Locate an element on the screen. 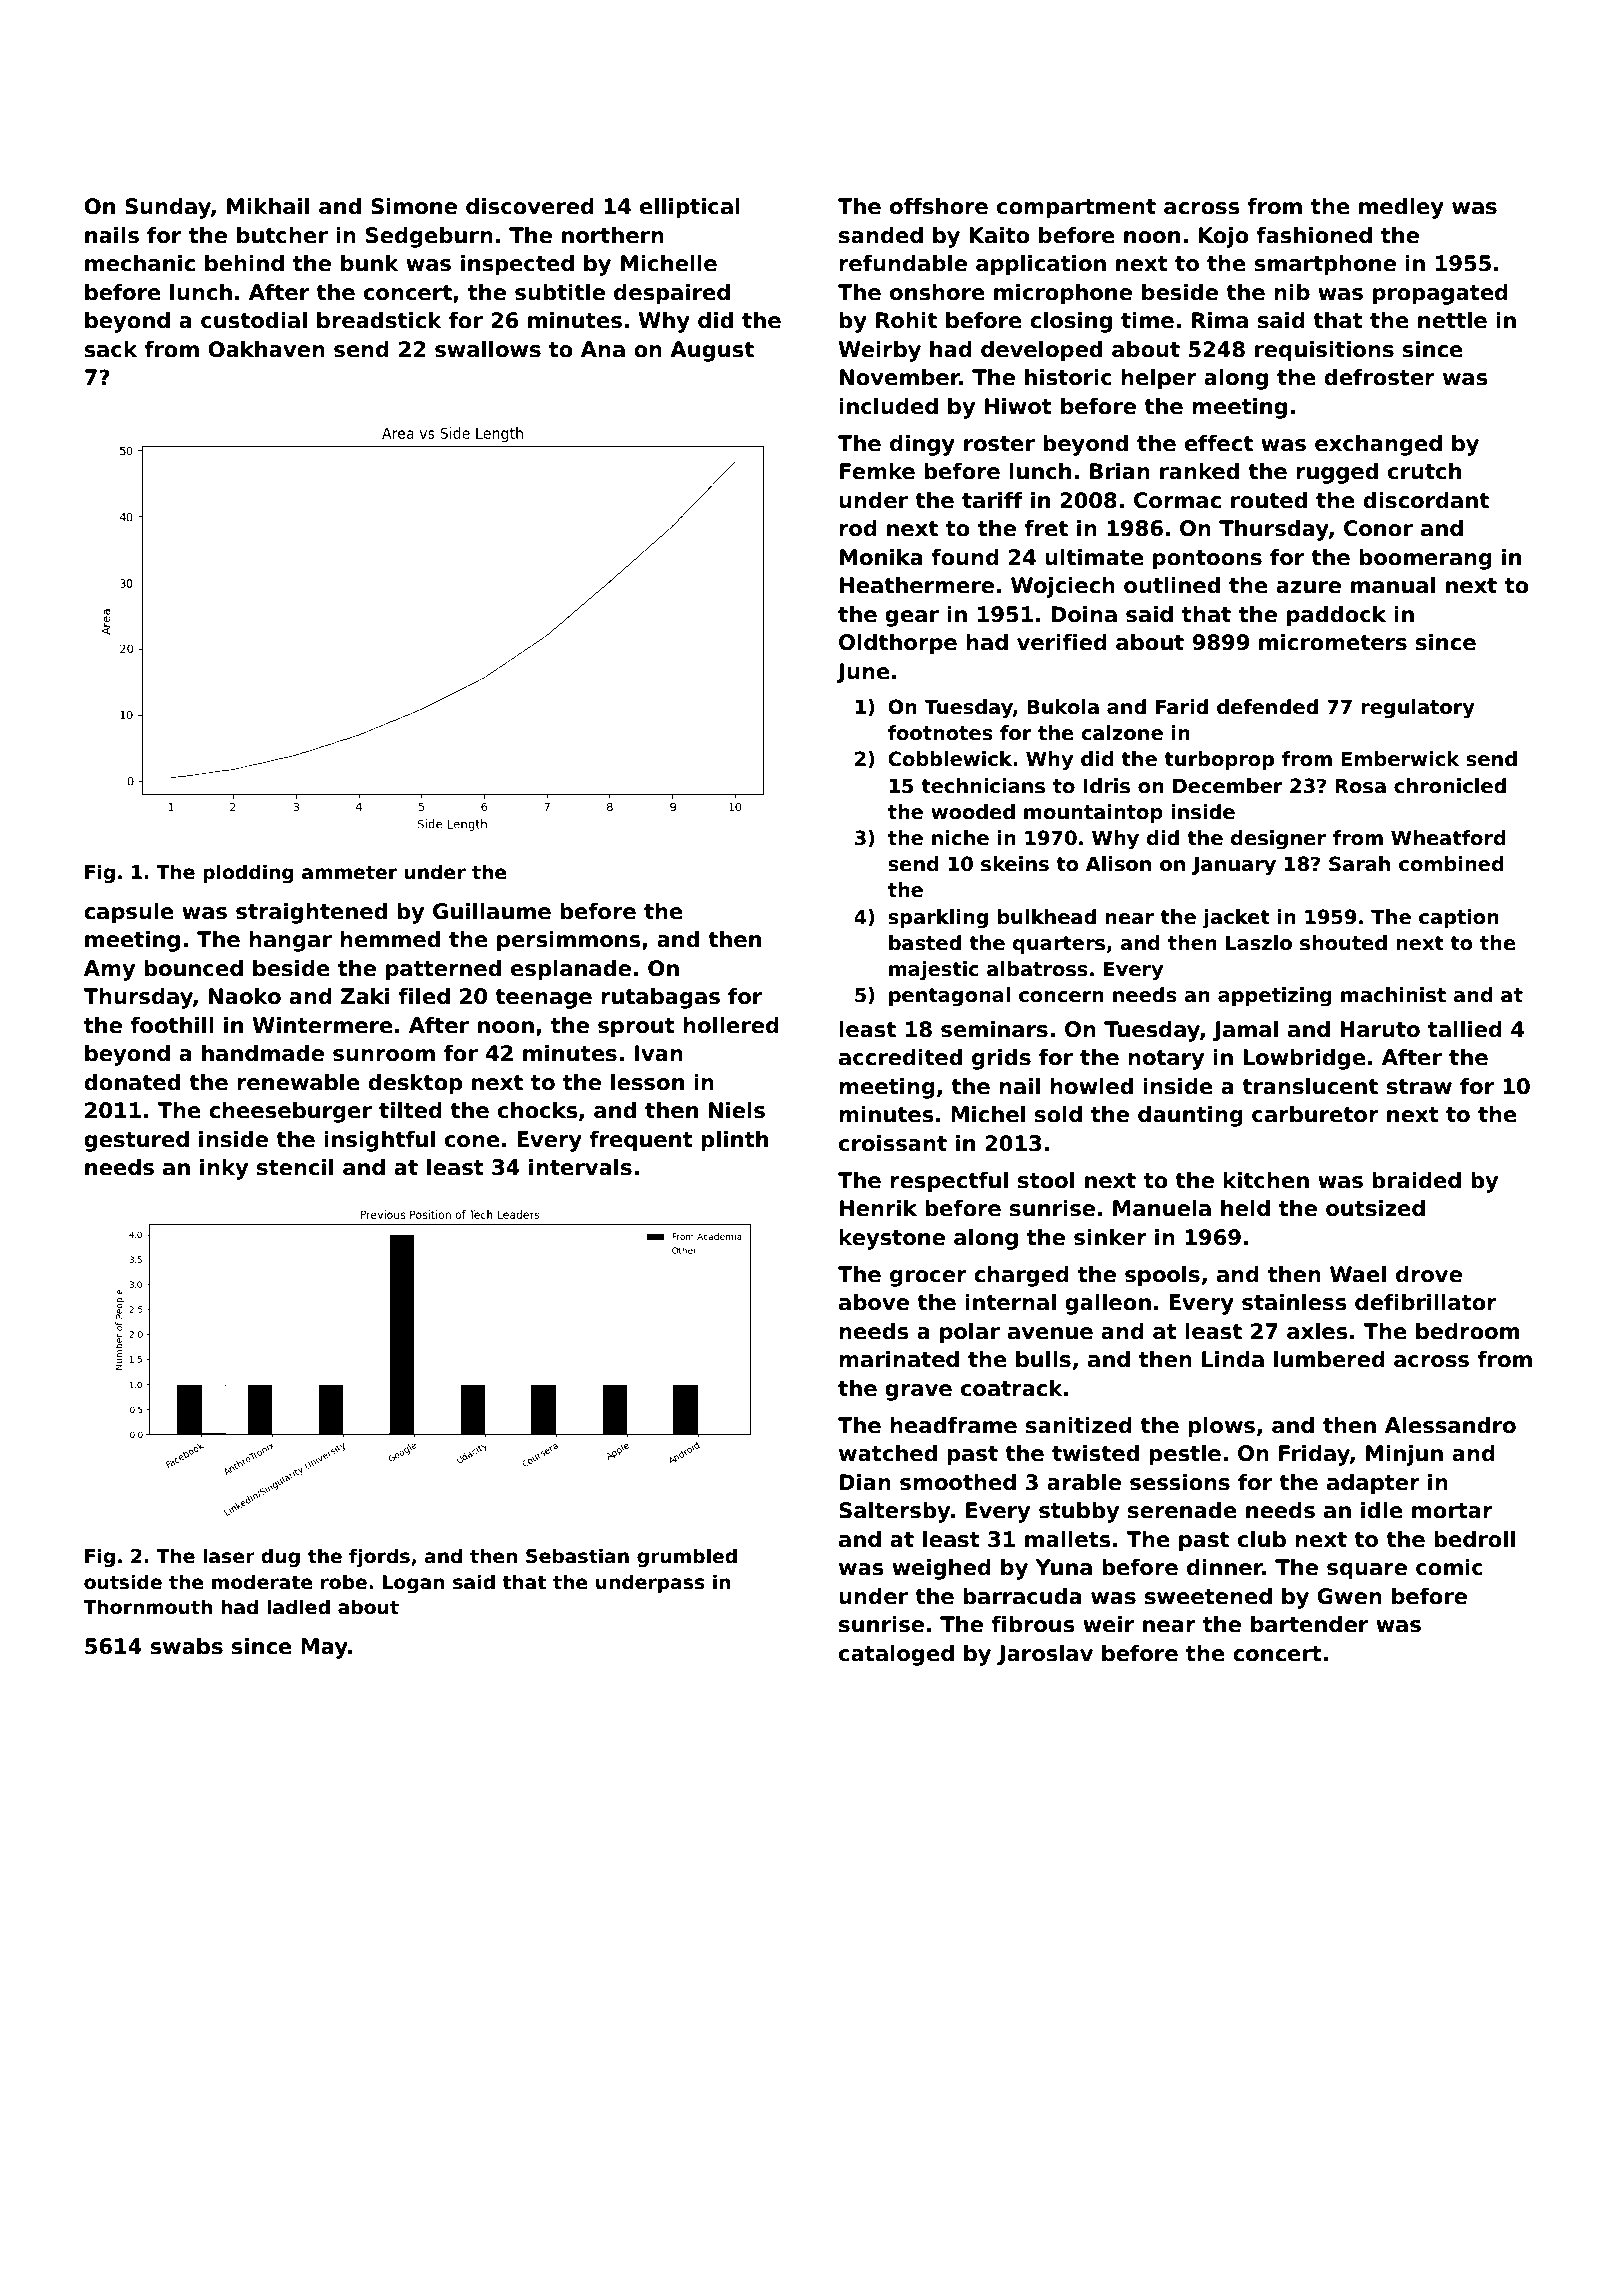 The image size is (1620, 2292). nettle is located at coordinates (1452, 320).
